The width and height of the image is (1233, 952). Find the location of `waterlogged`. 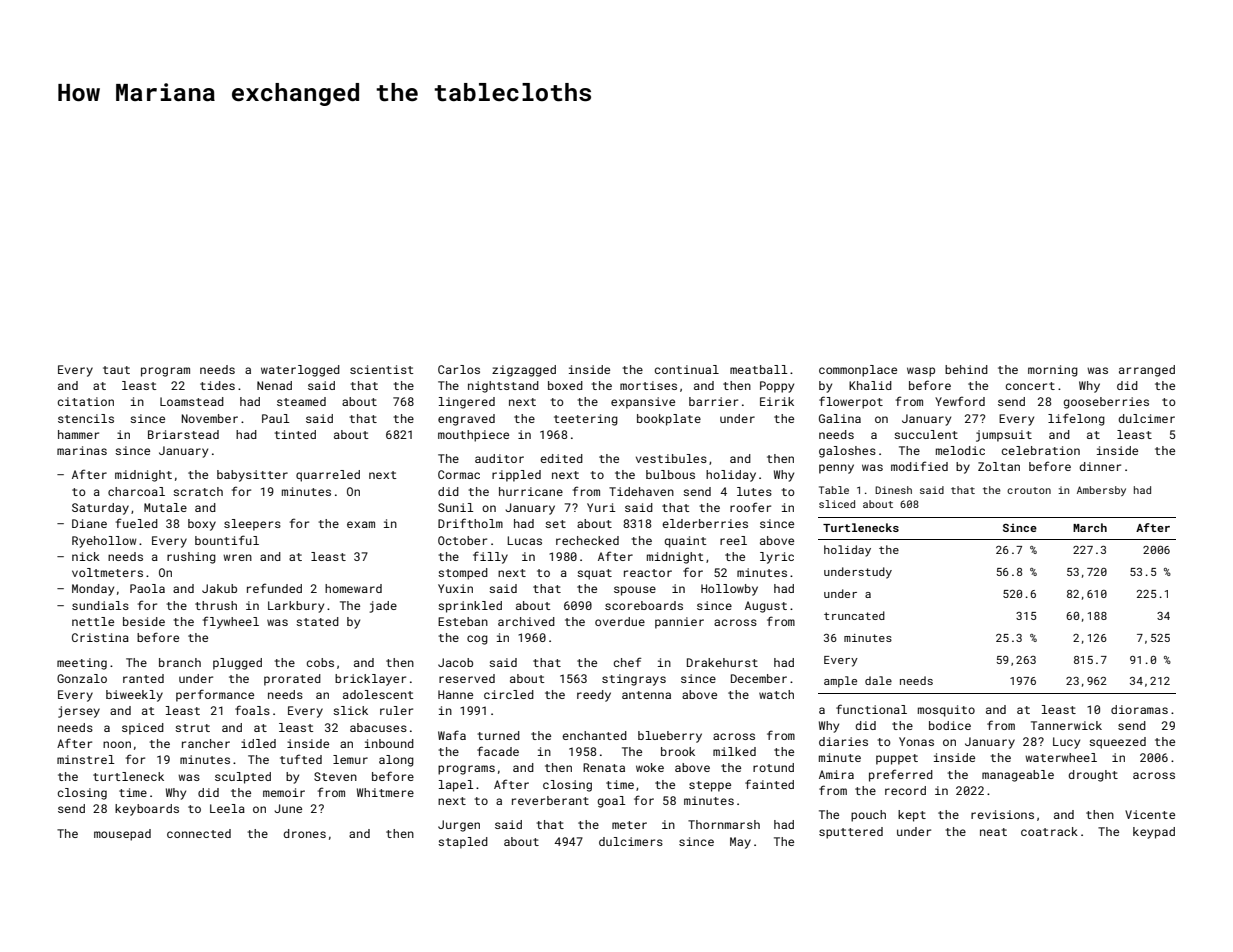

waterlogged is located at coordinates (300, 371).
